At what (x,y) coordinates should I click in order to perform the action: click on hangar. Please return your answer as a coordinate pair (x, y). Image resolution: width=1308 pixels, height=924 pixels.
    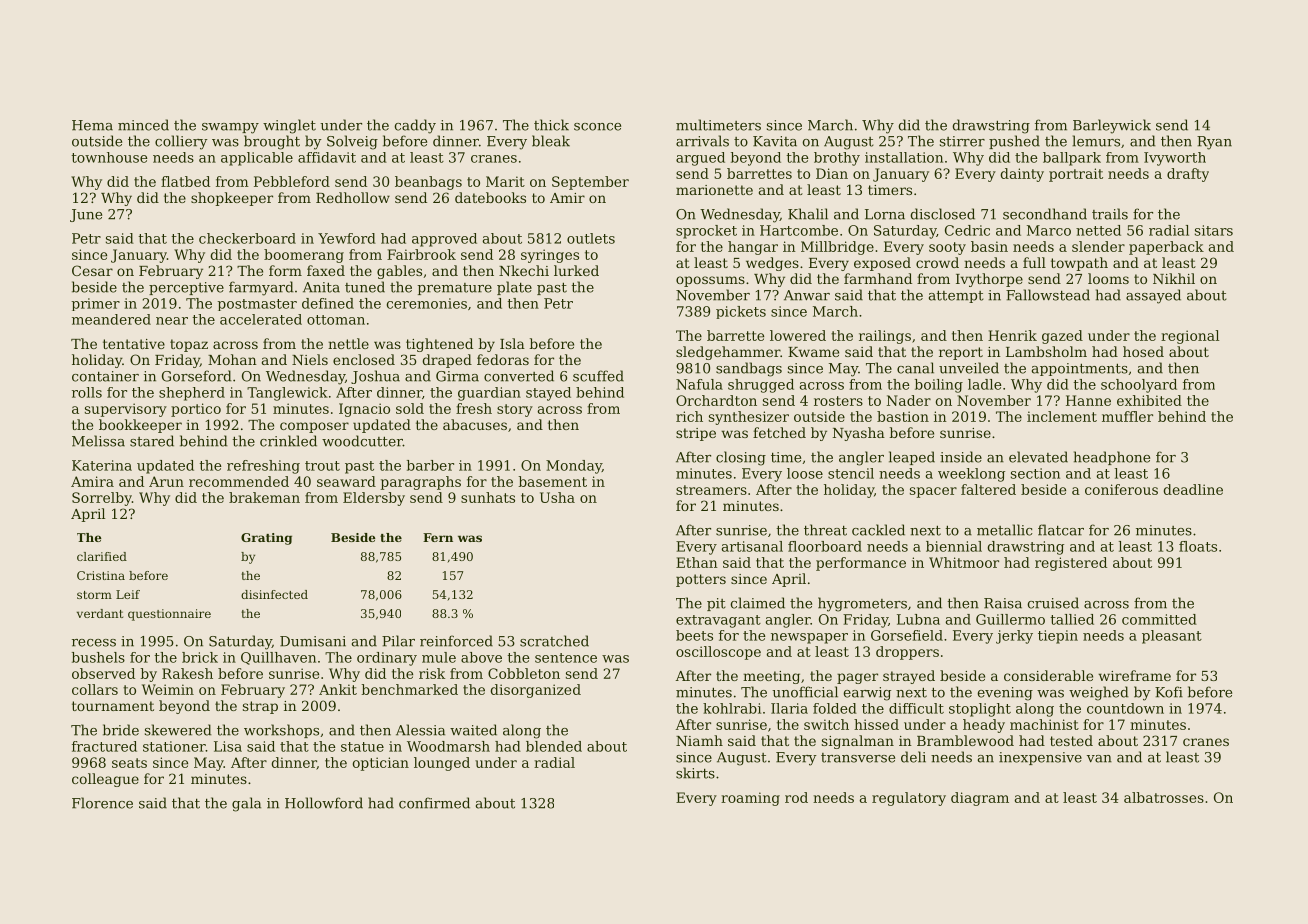
    Looking at the image, I should click on (753, 248).
